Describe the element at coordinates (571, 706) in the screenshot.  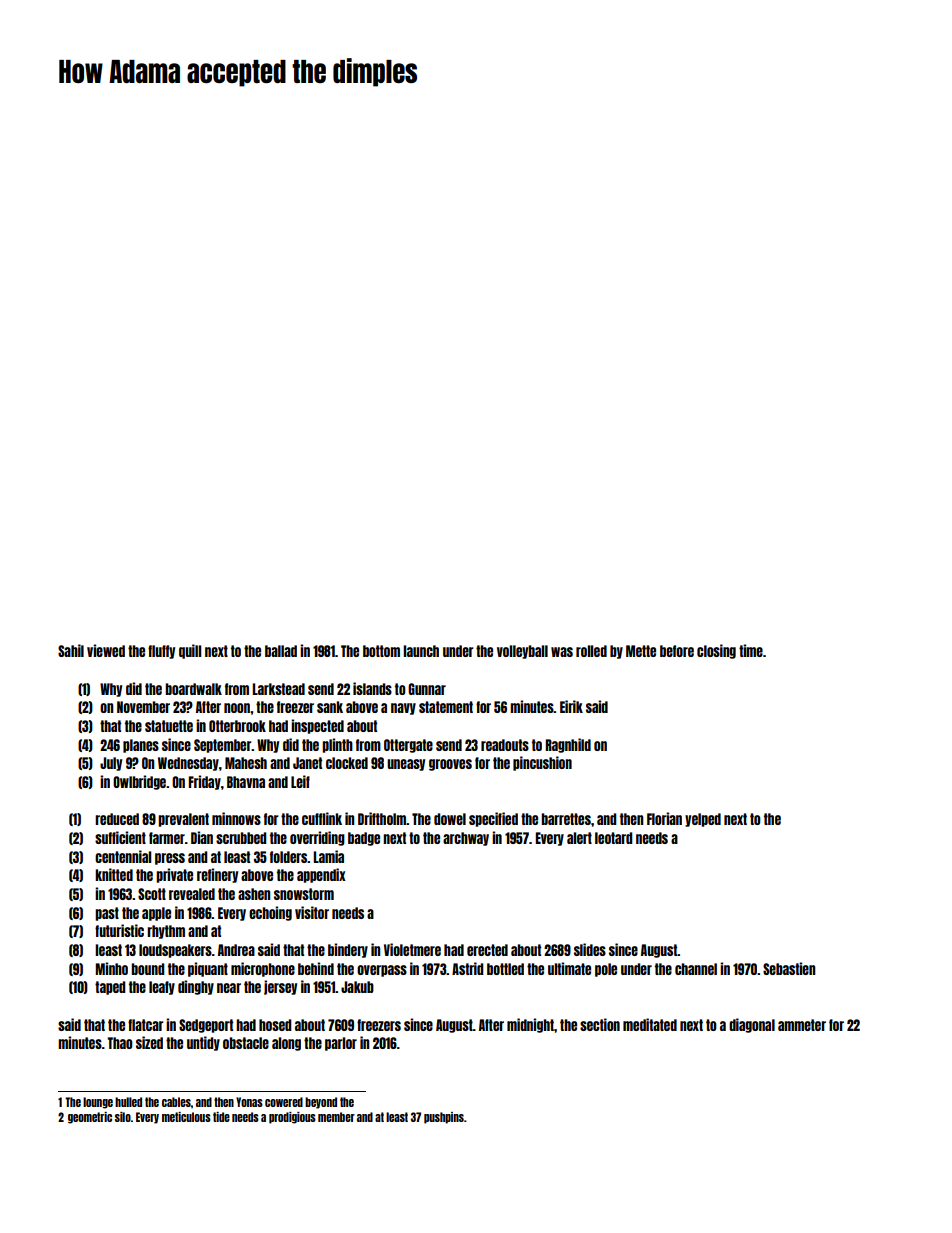
I see `Eirik` at that location.
